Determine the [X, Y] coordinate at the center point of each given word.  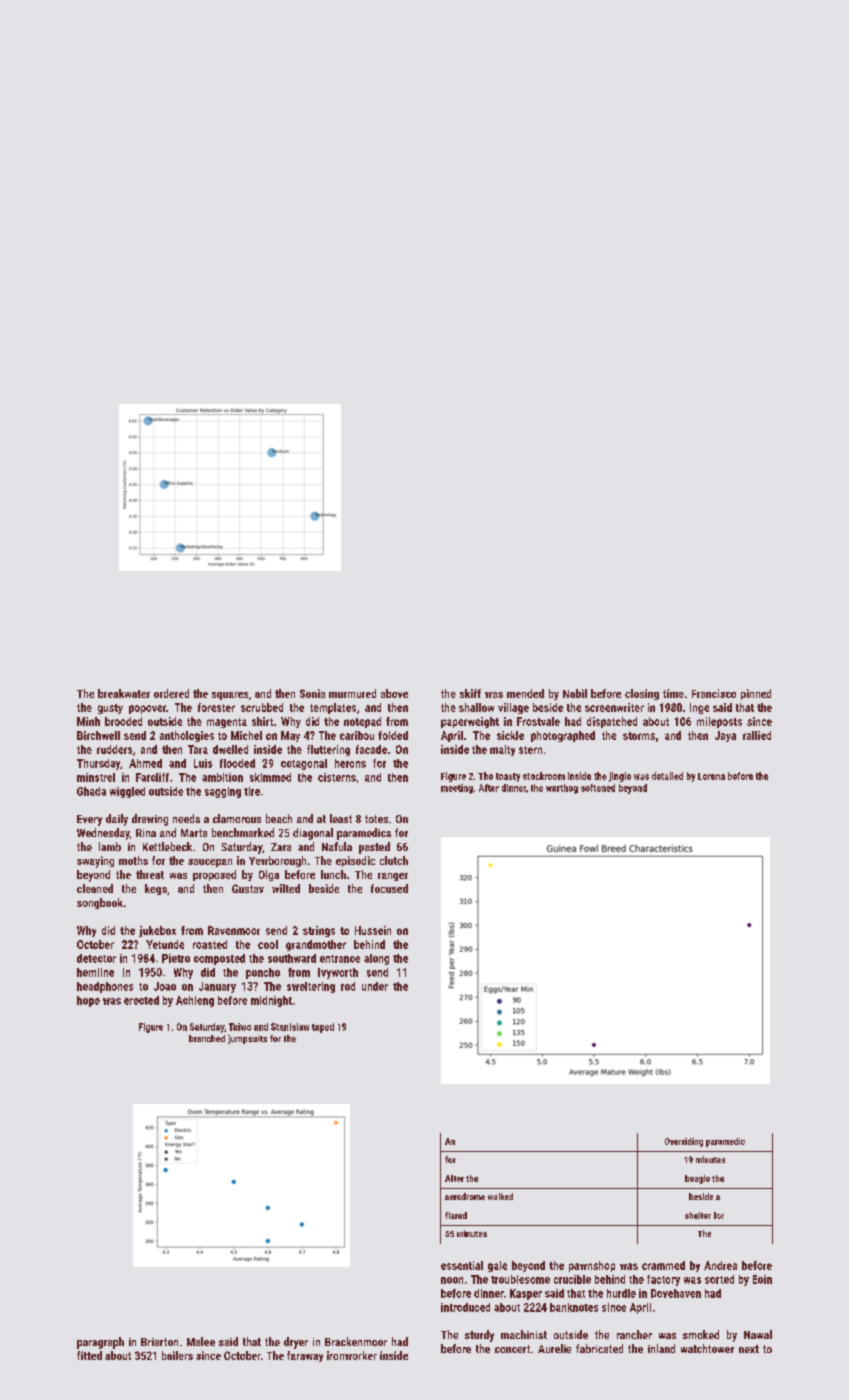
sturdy [479, 1336]
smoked [701, 1334]
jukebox [157, 931]
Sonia [312, 693]
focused [389, 888]
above [394, 693]
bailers [177, 1355]
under [375, 986]
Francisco [714, 693]
